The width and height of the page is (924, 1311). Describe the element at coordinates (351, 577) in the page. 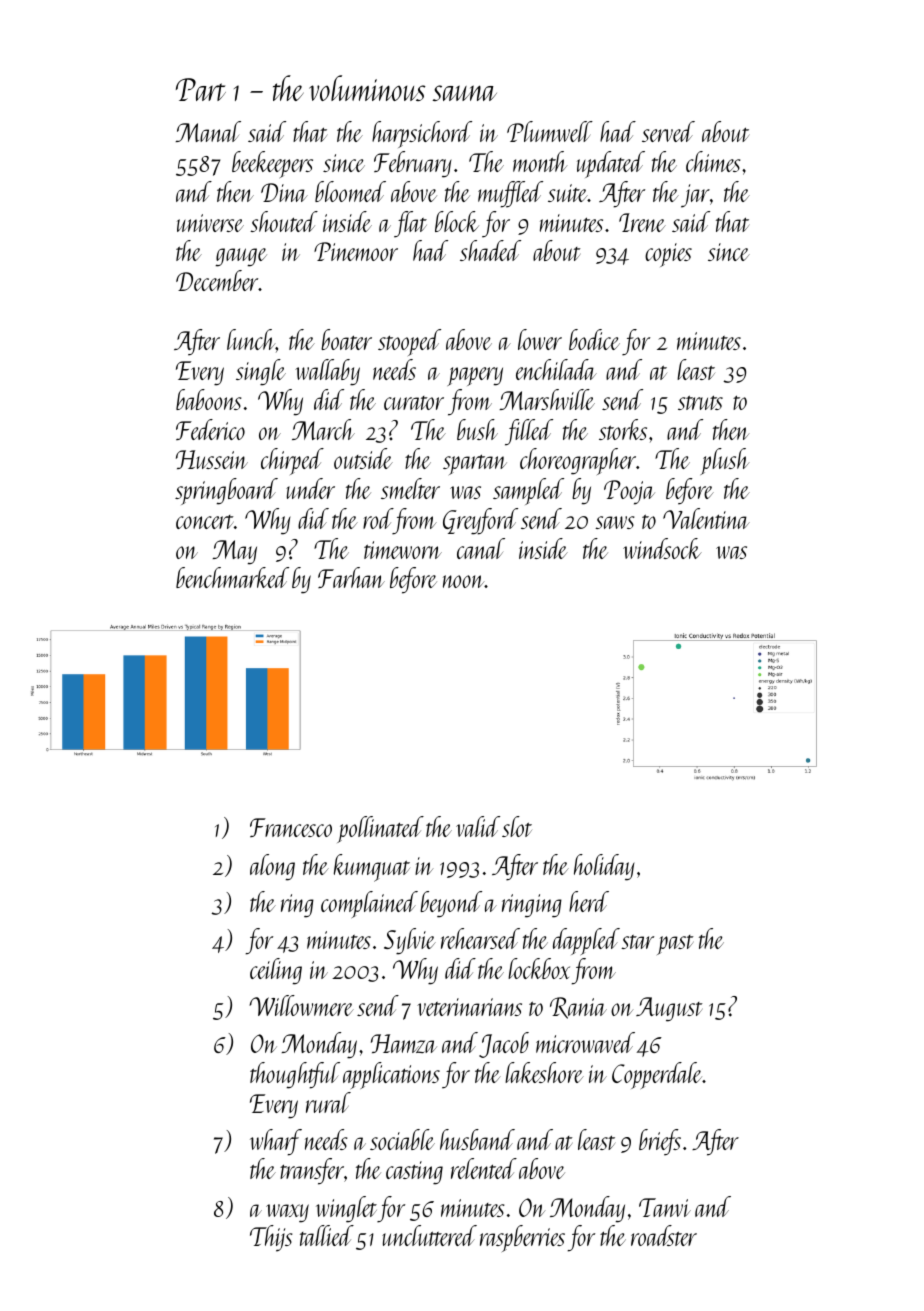

I see `Farhan` at that location.
